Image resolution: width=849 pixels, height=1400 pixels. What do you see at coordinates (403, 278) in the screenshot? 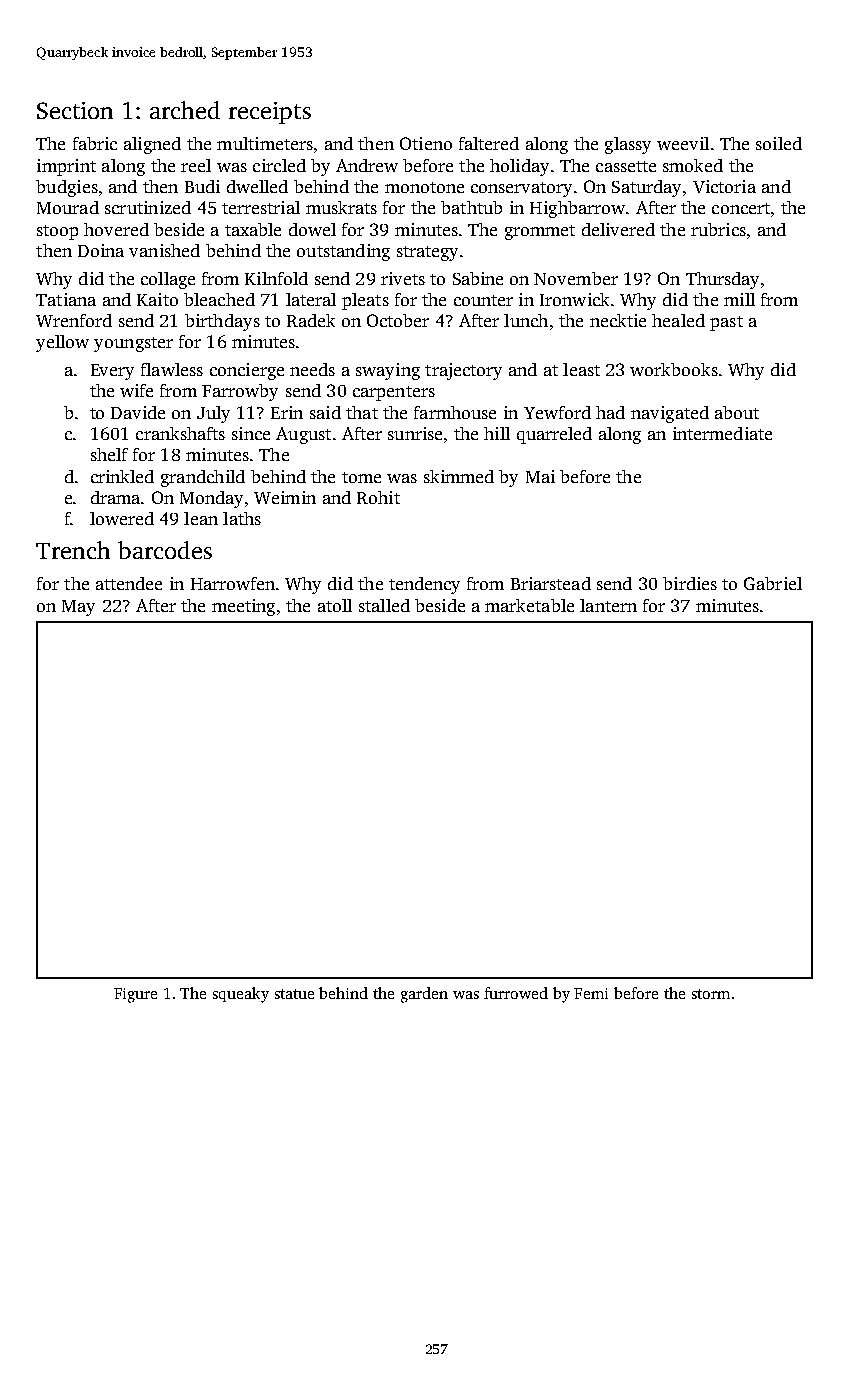
I see `rivets` at bounding box center [403, 278].
